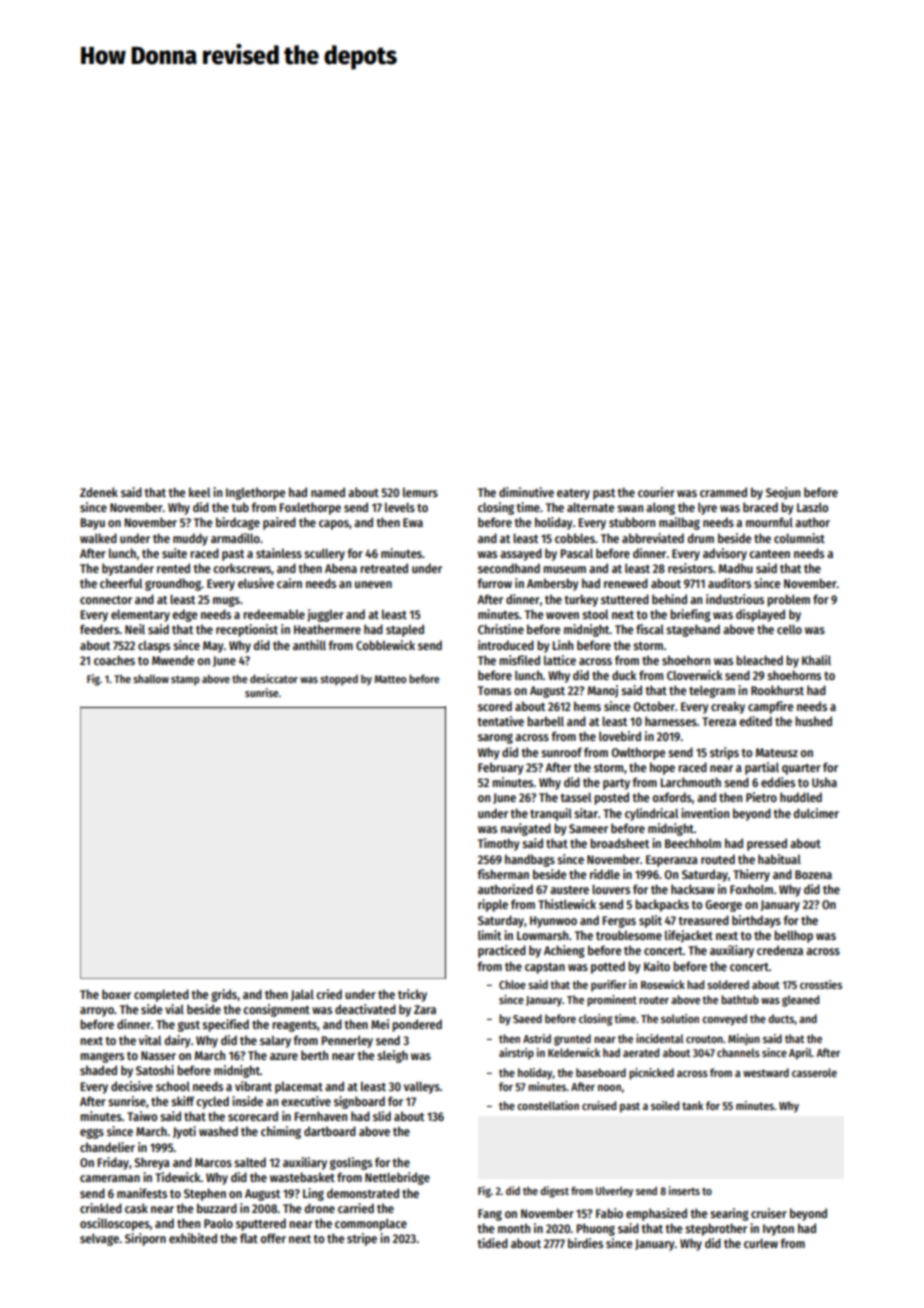 The width and height of the screenshot is (924, 1308). What do you see at coordinates (684, 1190) in the screenshot?
I see `inserts` at bounding box center [684, 1190].
